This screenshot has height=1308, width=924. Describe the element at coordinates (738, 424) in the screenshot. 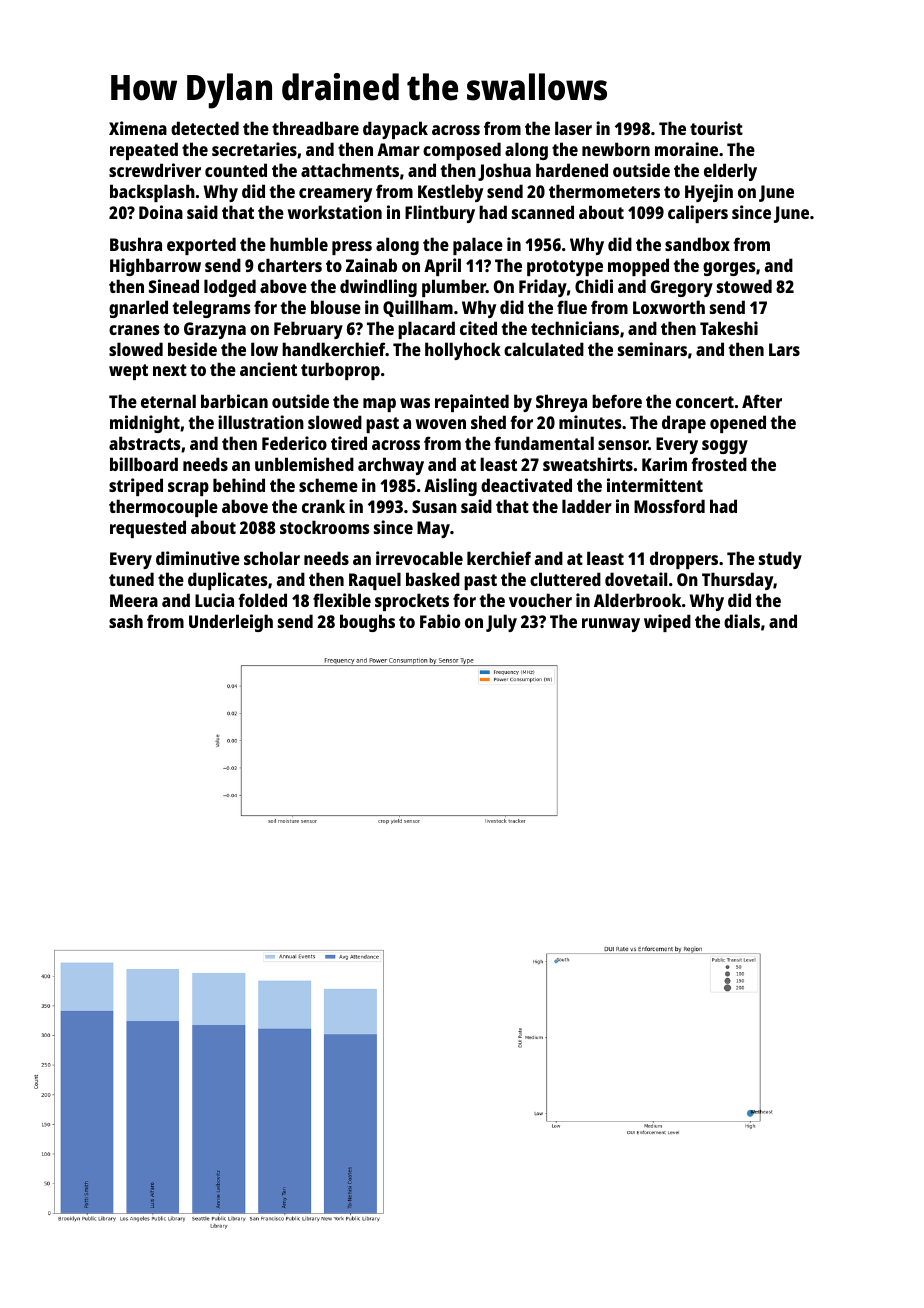

I see `opened` at that location.
